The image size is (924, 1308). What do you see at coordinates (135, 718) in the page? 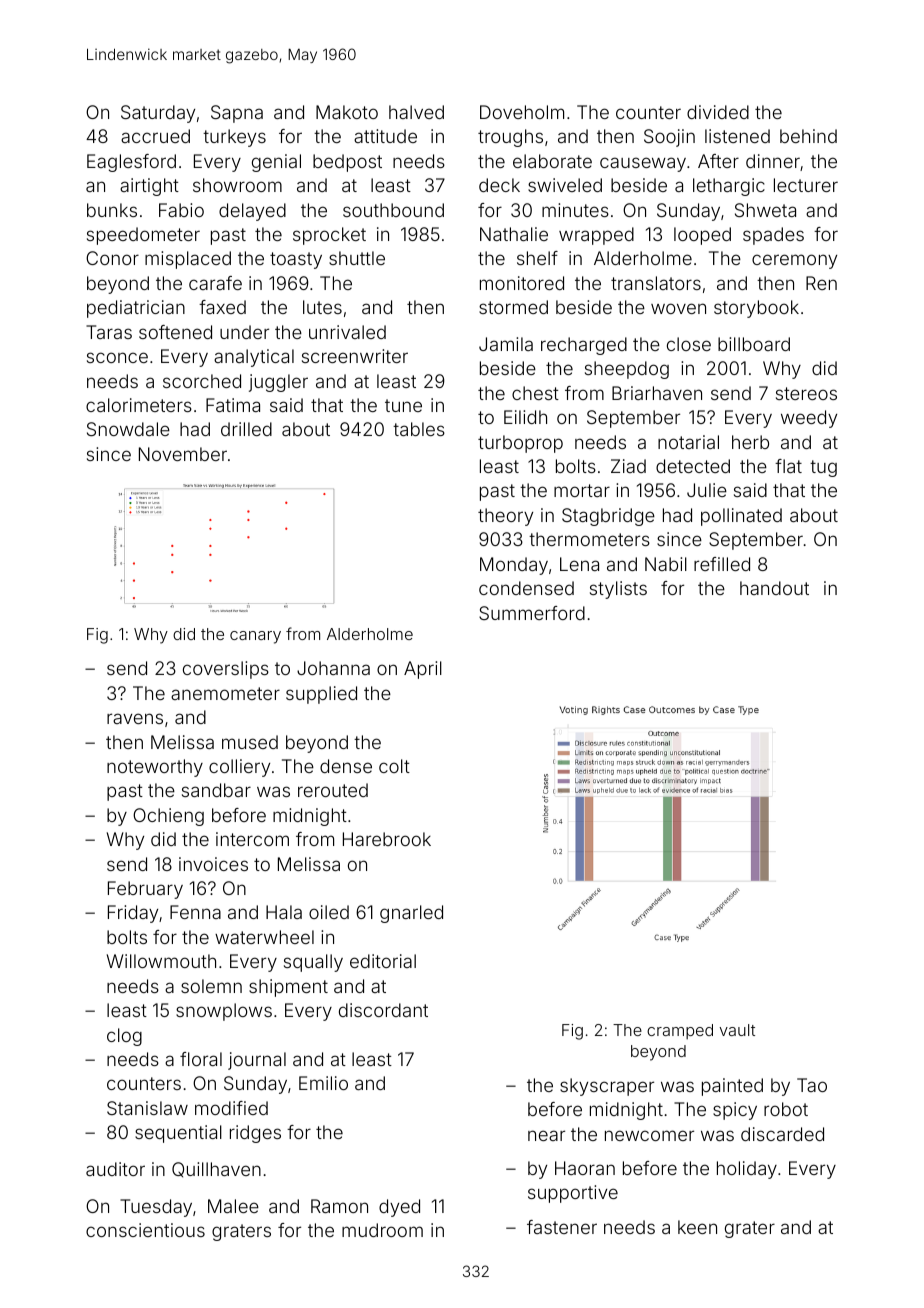
I see `ravens` at bounding box center [135, 718].
